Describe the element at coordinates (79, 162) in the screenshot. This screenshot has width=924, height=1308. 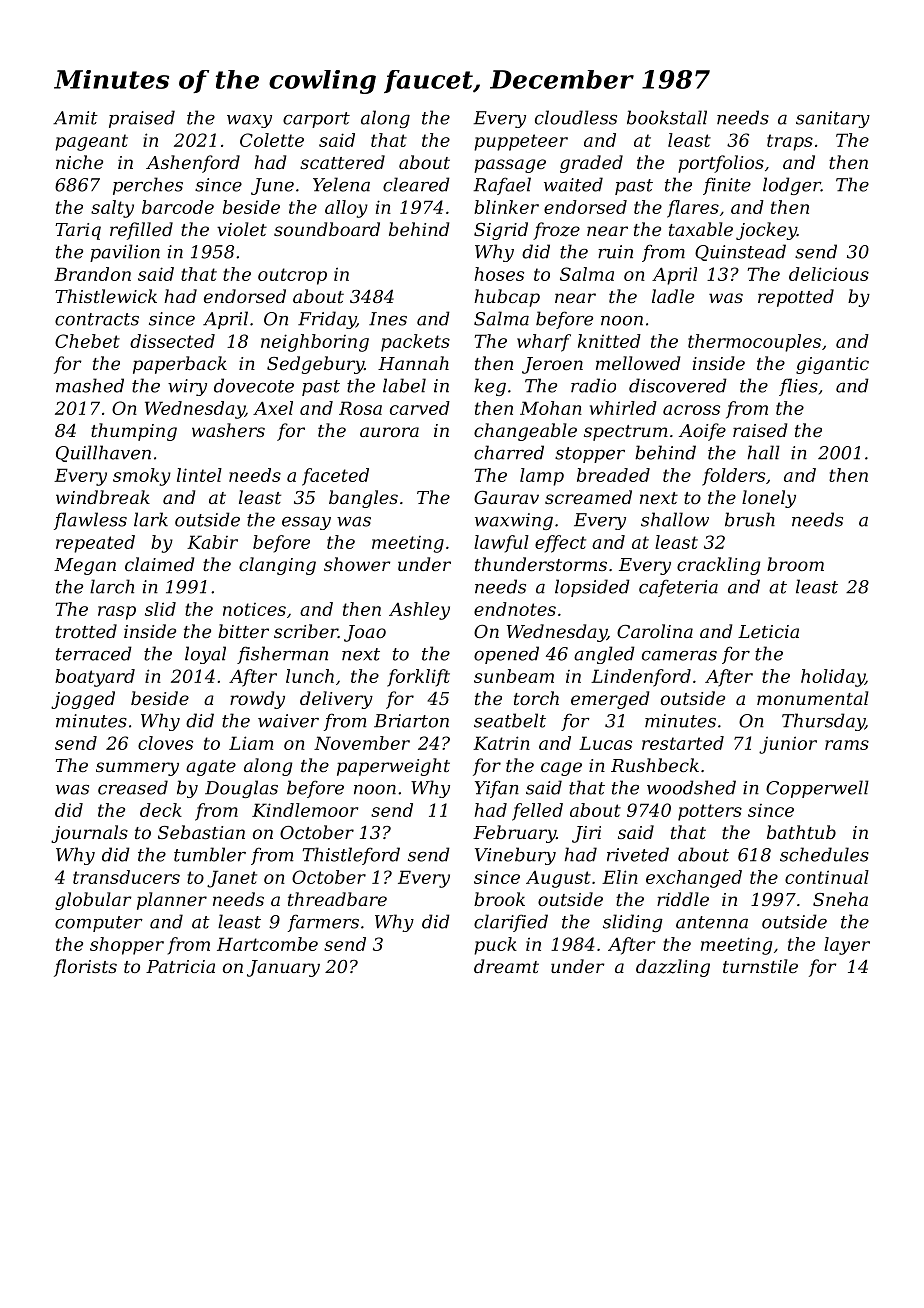
I see `niche` at that location.
